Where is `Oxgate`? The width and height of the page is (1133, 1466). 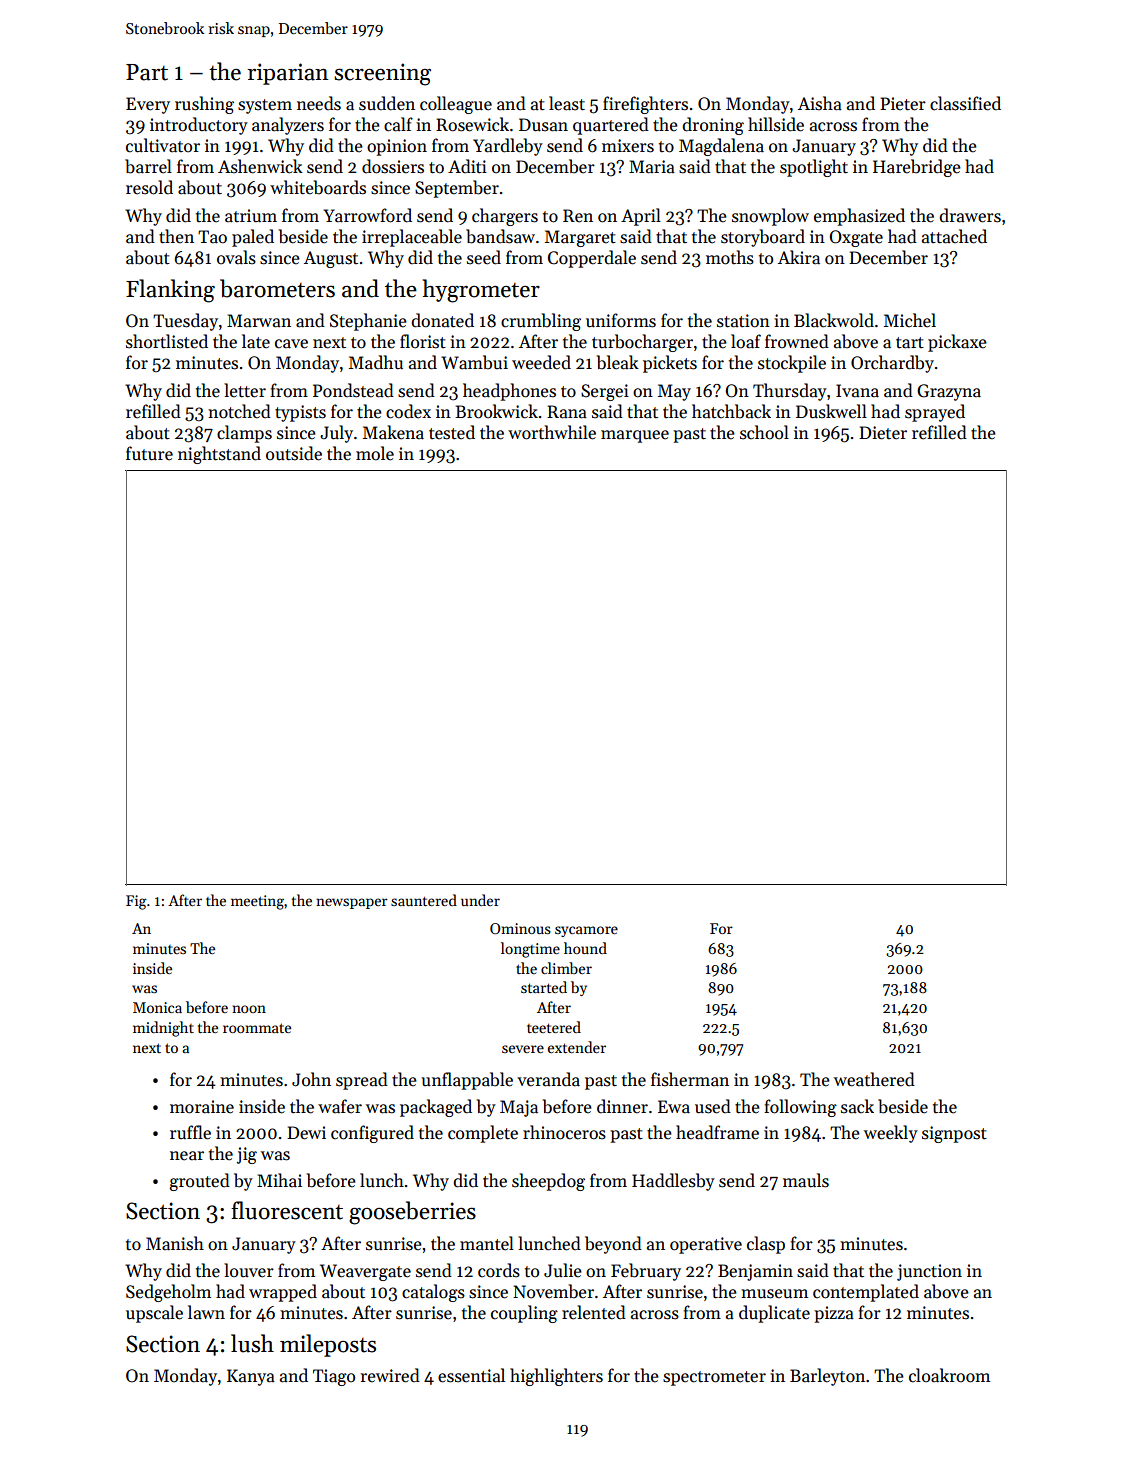
Oxgate is located at coordinates (856, 238).
